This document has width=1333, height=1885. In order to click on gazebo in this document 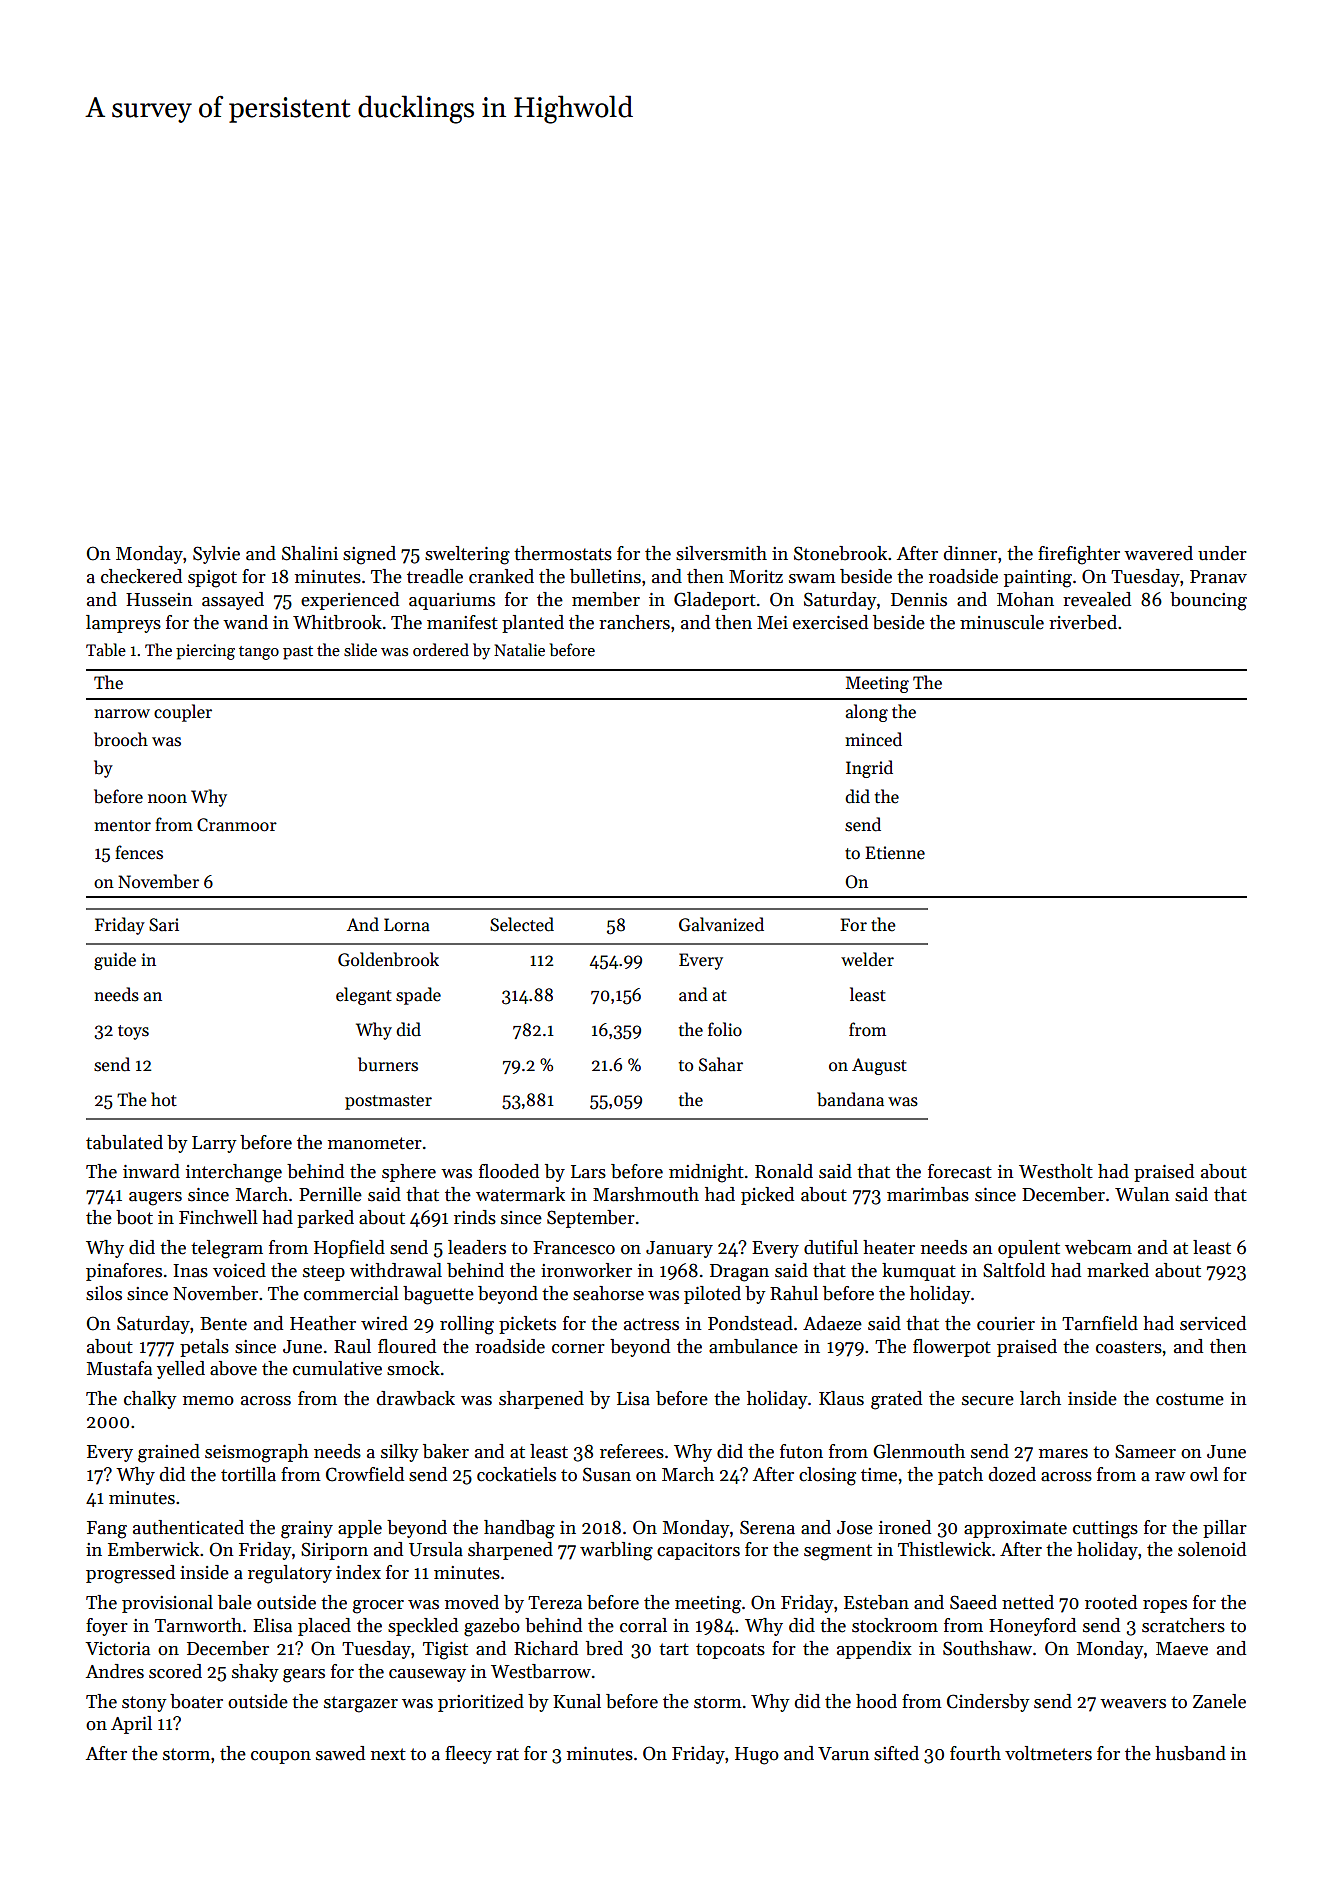, I will do `click(492, 1627)`.
